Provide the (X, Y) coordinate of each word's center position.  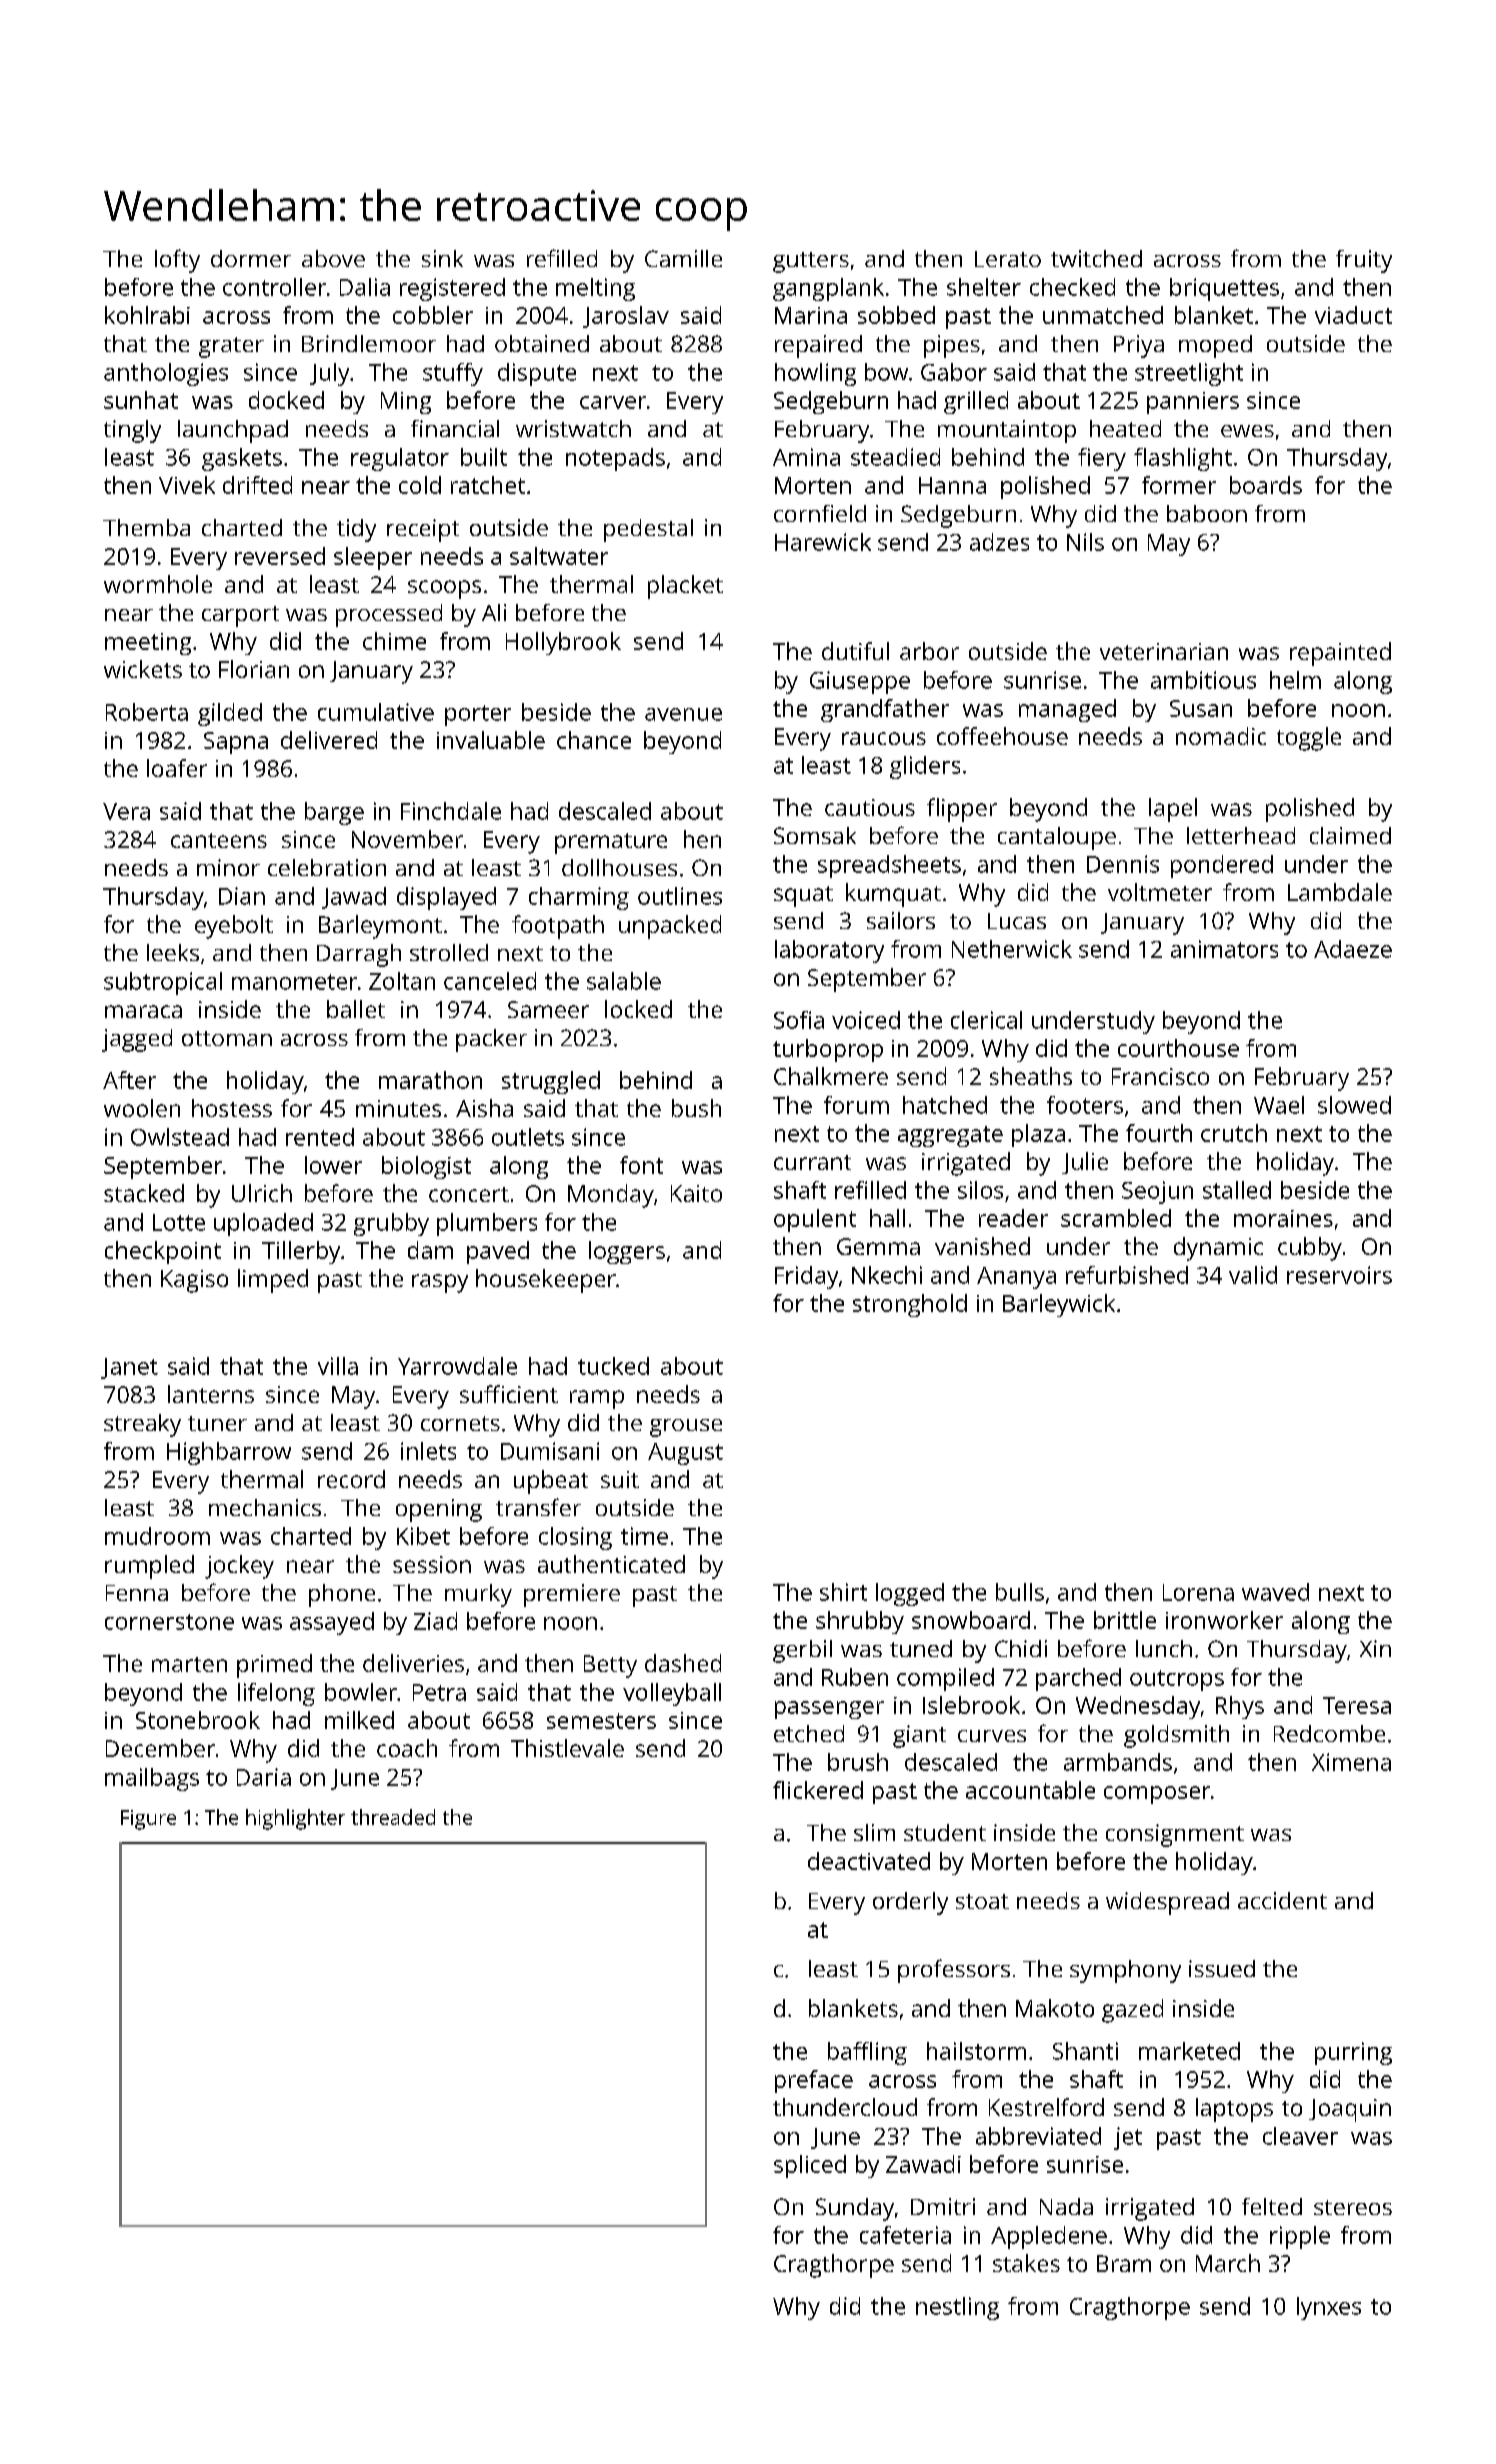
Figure (148, 1820)
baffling (867, 2053)
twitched (1096, 258)
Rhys (1240, 1707)
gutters (811, 262)
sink (442, 258)
